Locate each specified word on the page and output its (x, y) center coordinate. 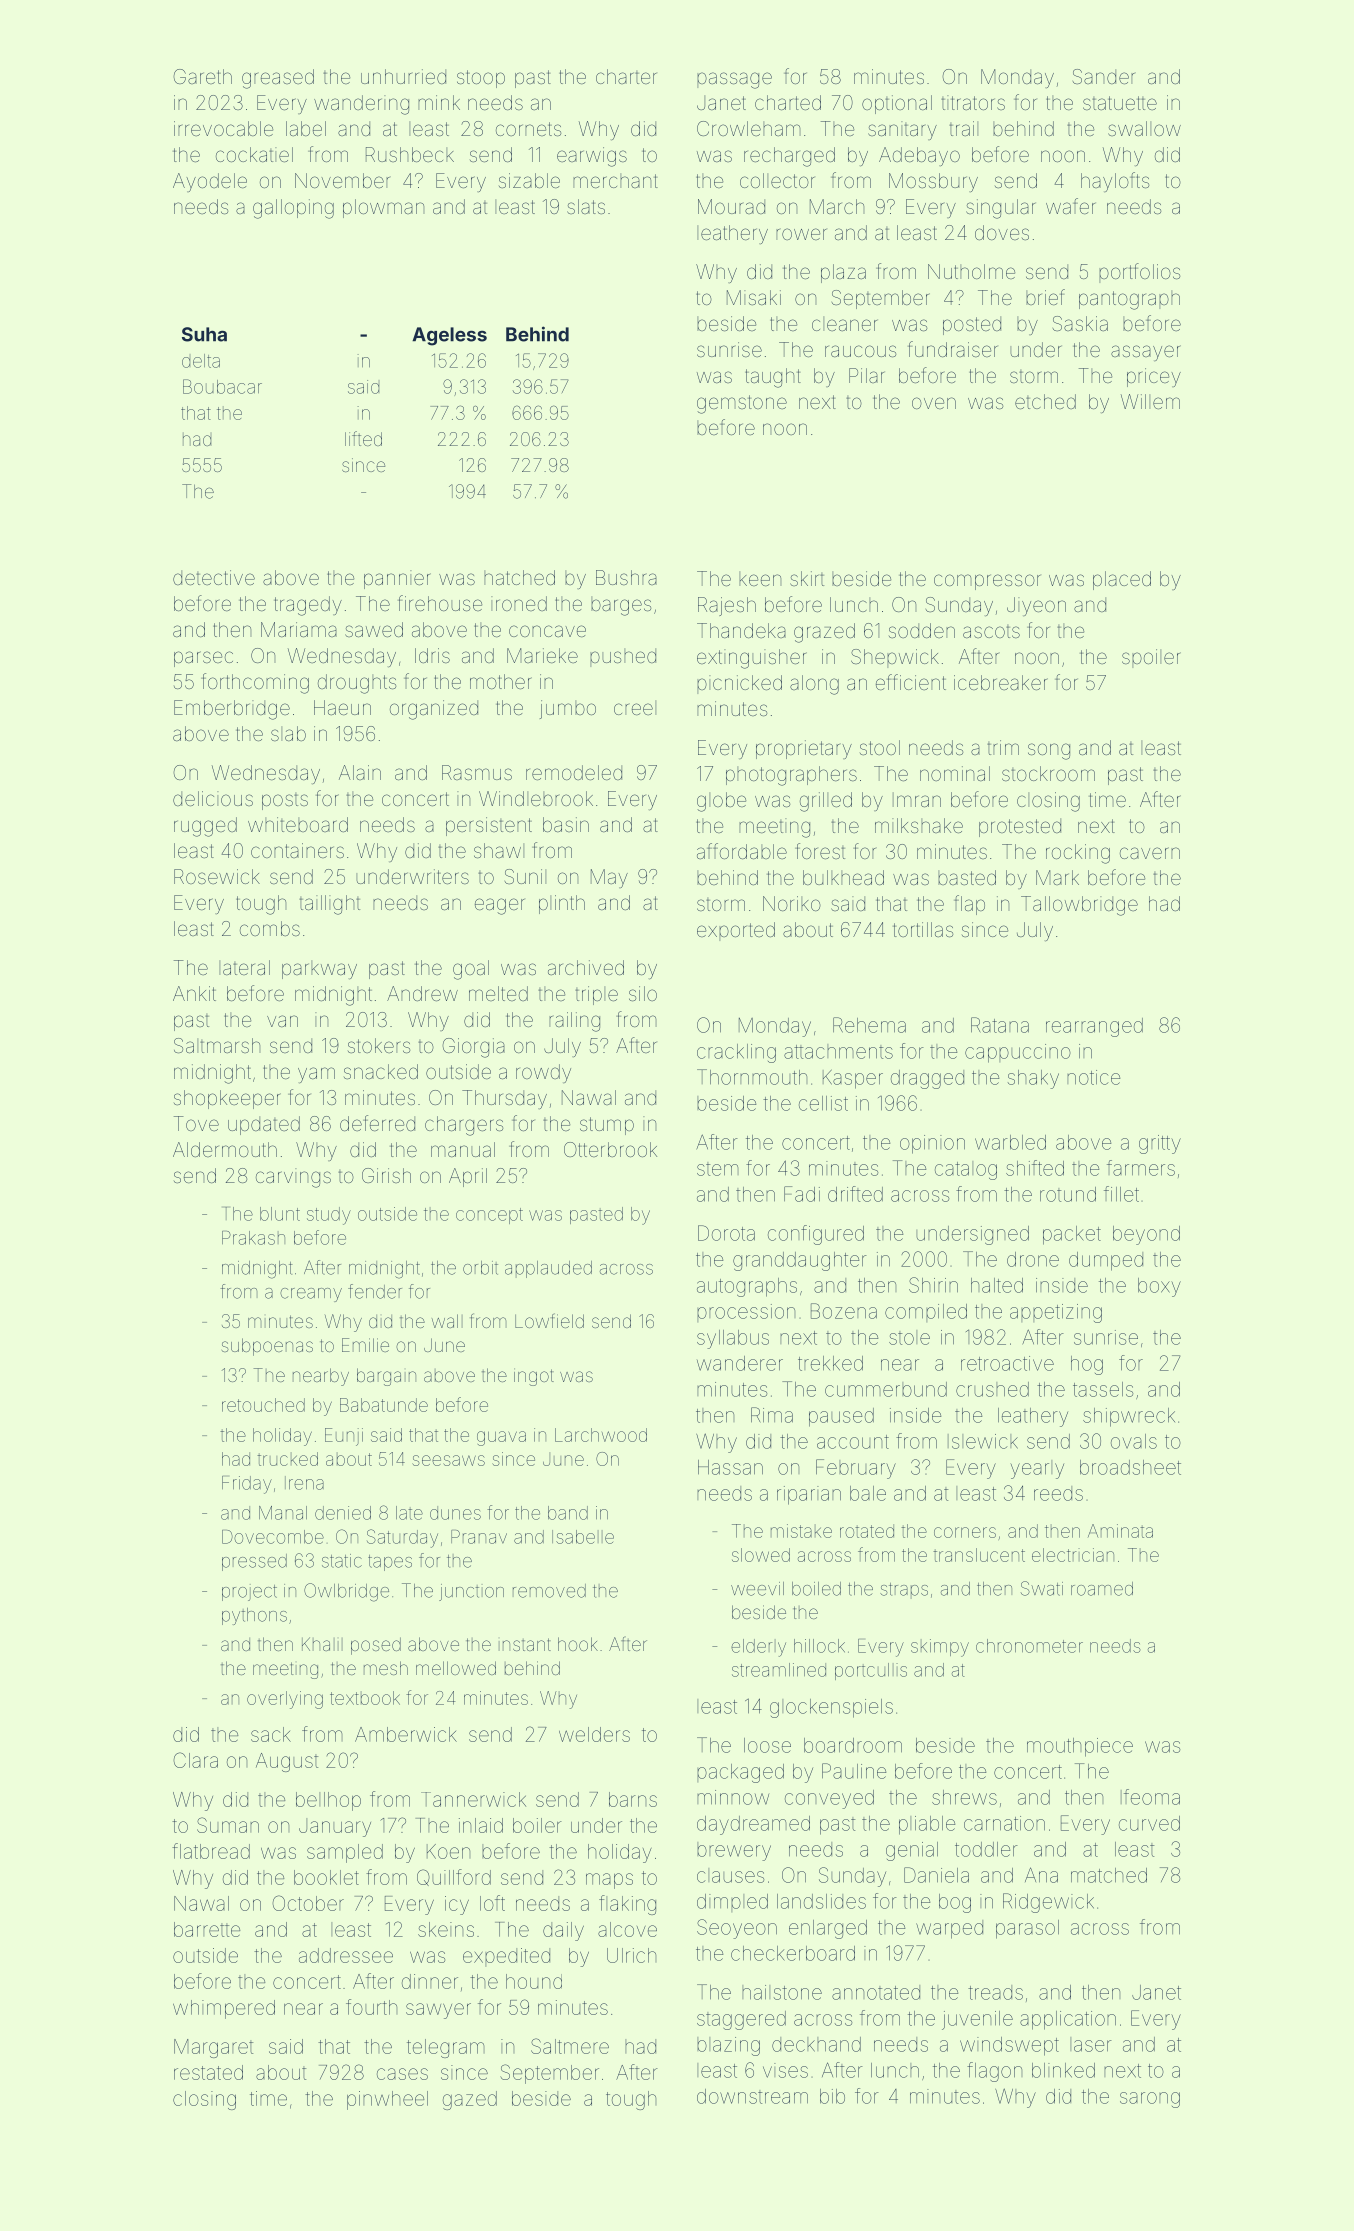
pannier (397, 579)
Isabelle (583, 1537)
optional (897, 104)
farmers (1141, 1168)
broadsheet (1130, 1467)
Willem (1150, 401)
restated (208, 2072)
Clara (195, 1760)
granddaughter (800, 1261)
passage (734, 80)
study (329, 1216)
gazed (470, 2100)
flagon (994, 2072)
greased (278, 79)
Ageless (449, 336)
